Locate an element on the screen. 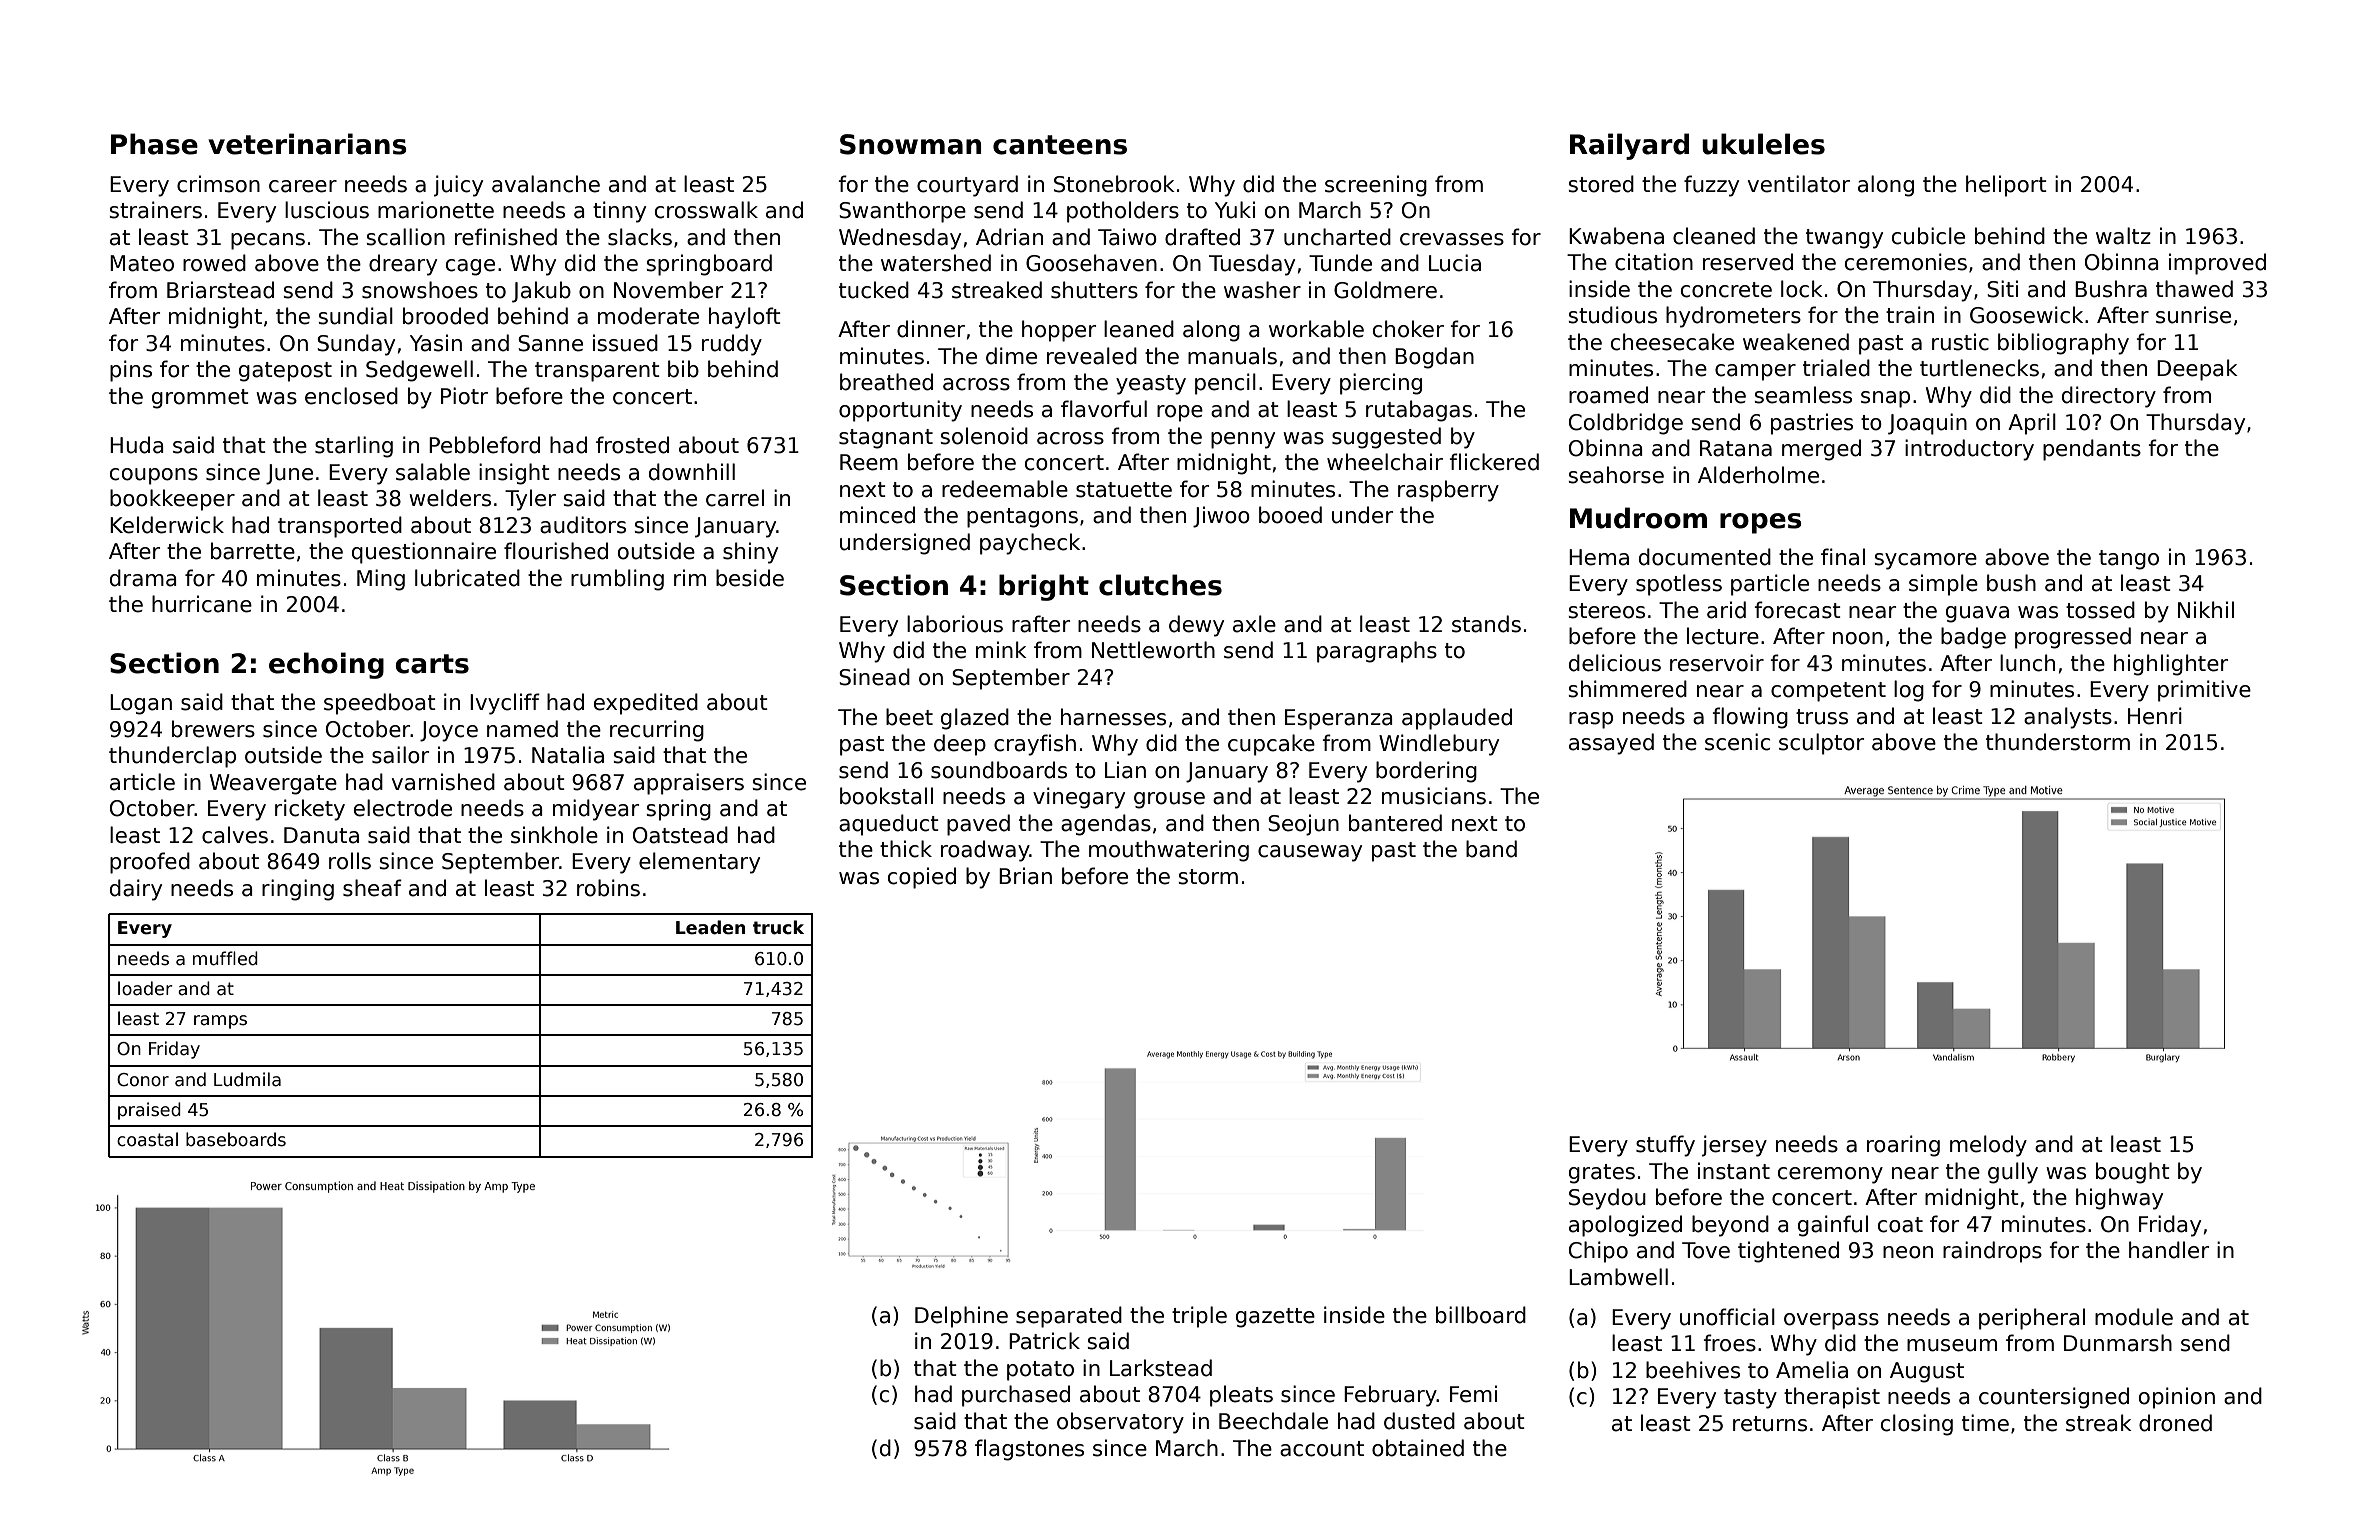  clutches is located at coordinates (1160, 585).
